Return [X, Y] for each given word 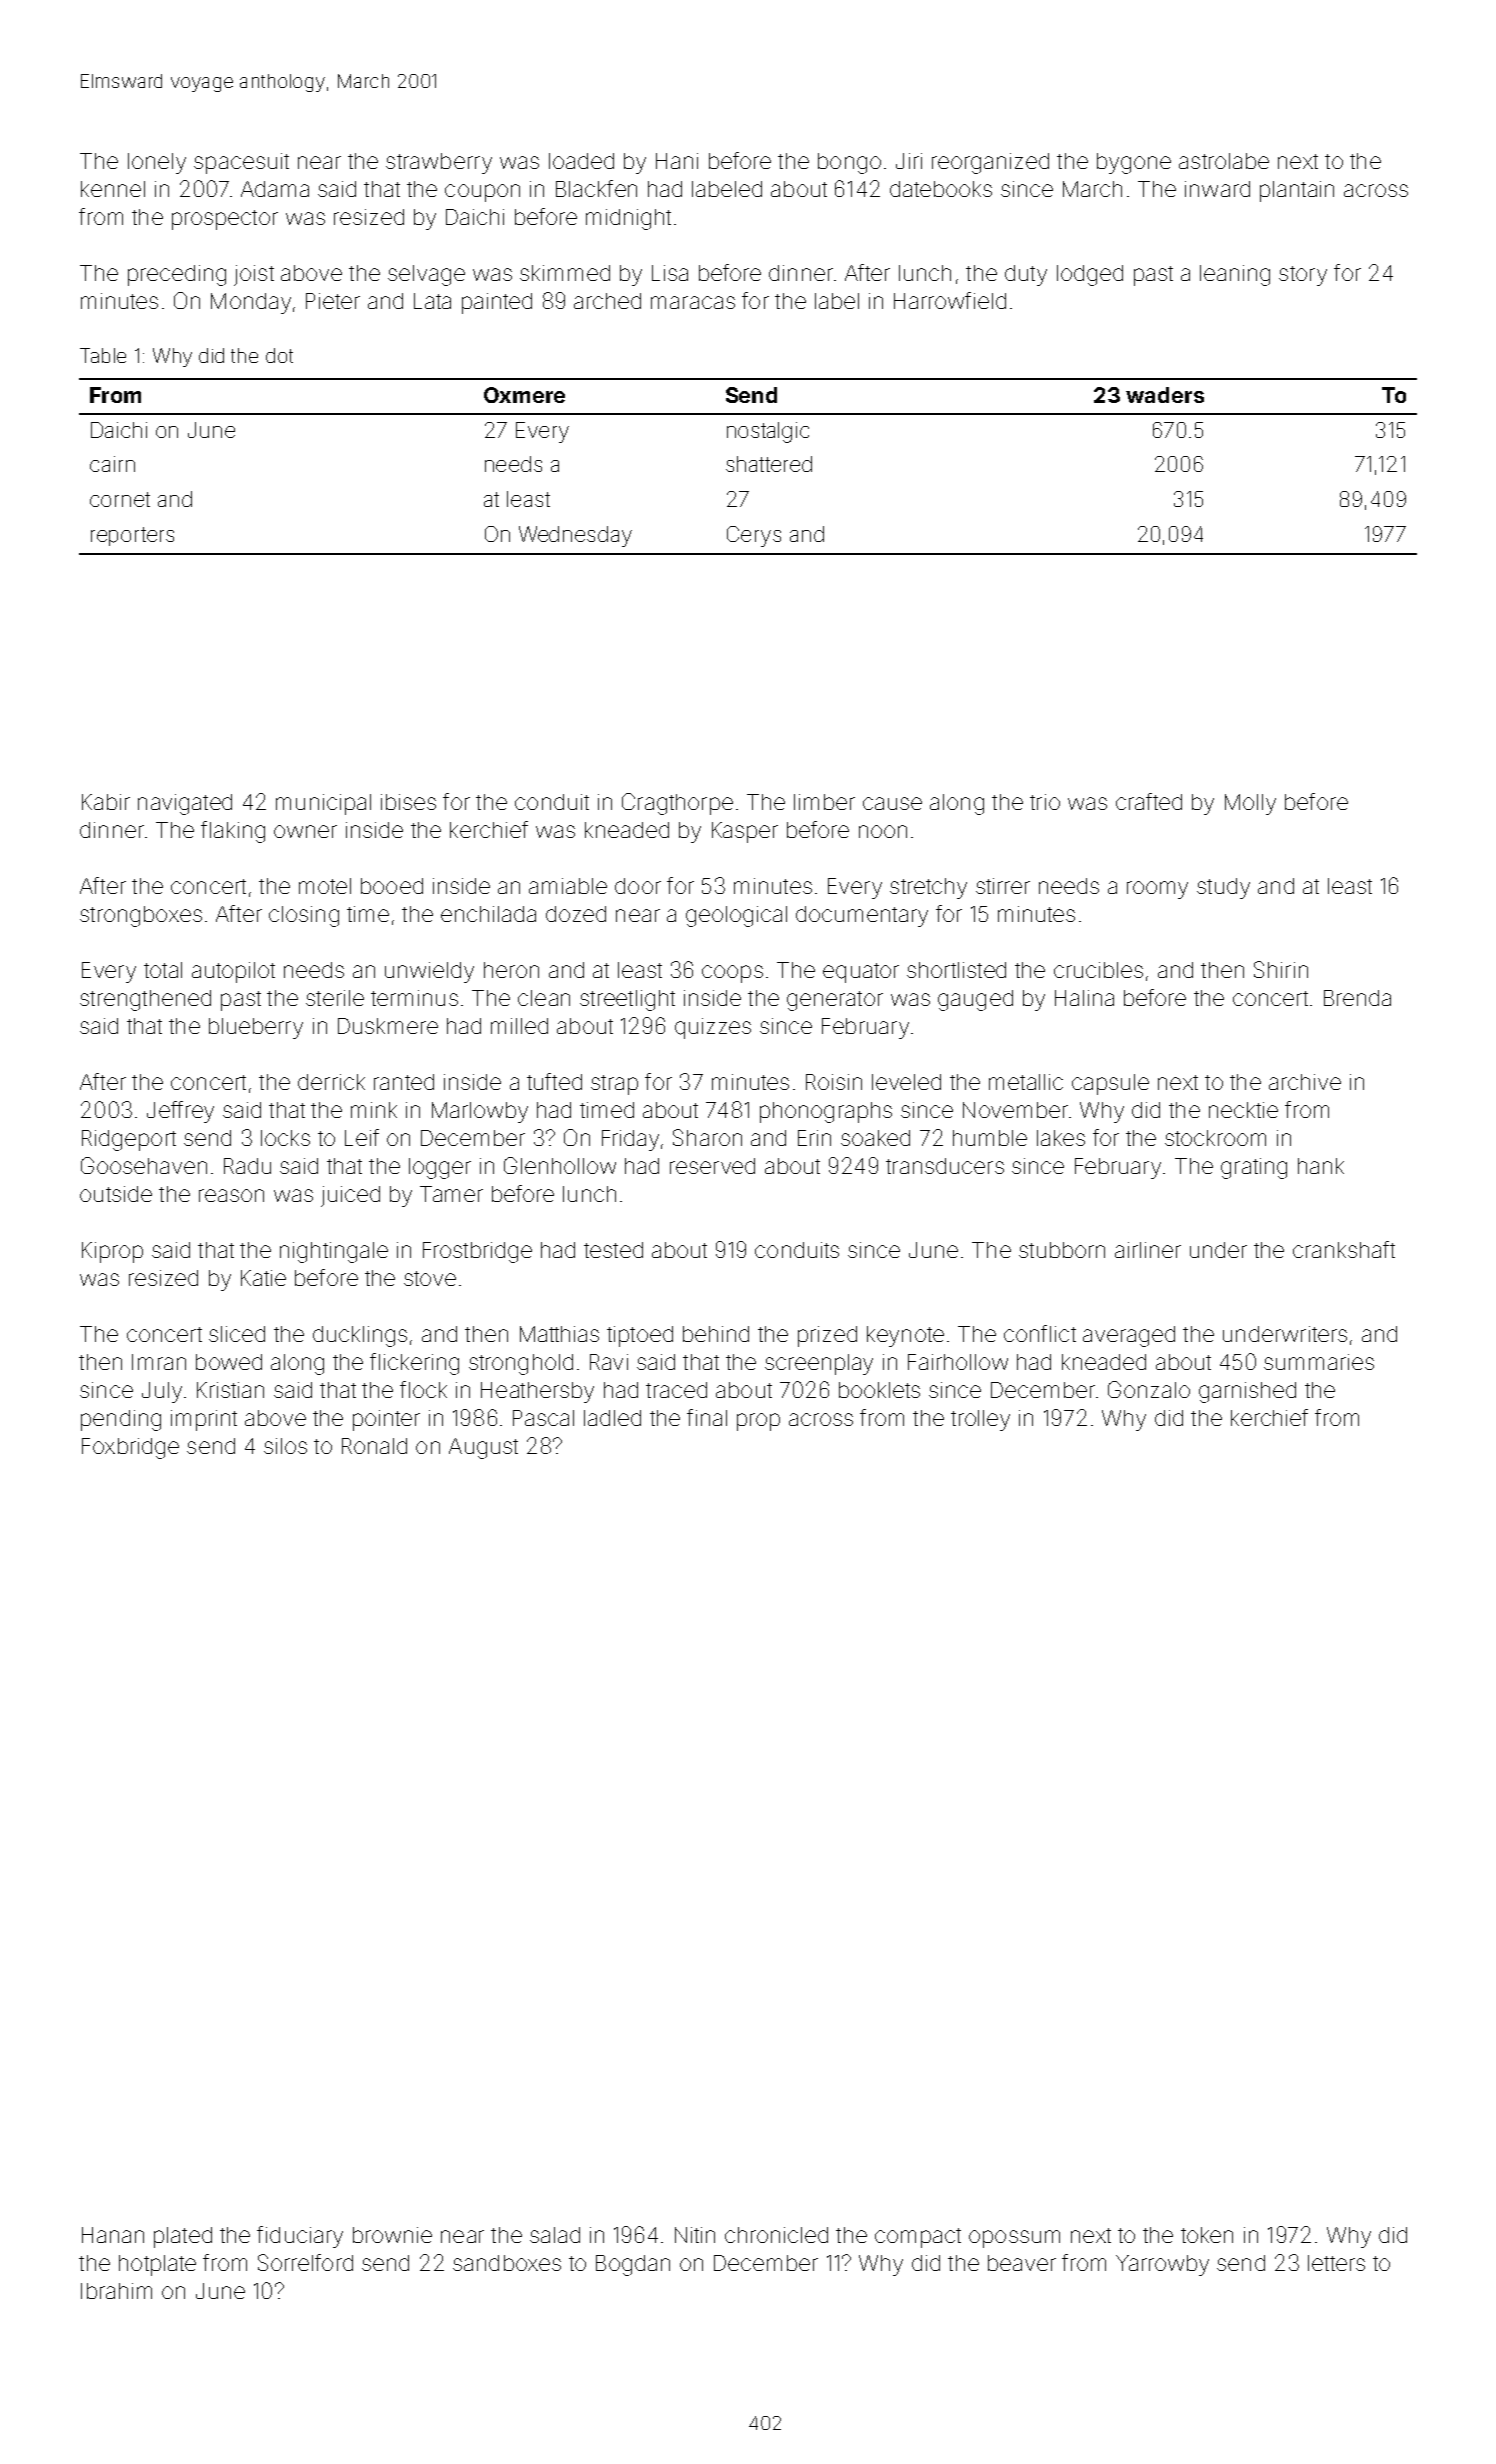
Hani [677, 161]
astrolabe [1224, 161]
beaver [1022, 2263]
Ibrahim [116, 2291]
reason [231, 1195]
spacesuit [241, 163]
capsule [1110, 1084]
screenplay [819, 1364]
